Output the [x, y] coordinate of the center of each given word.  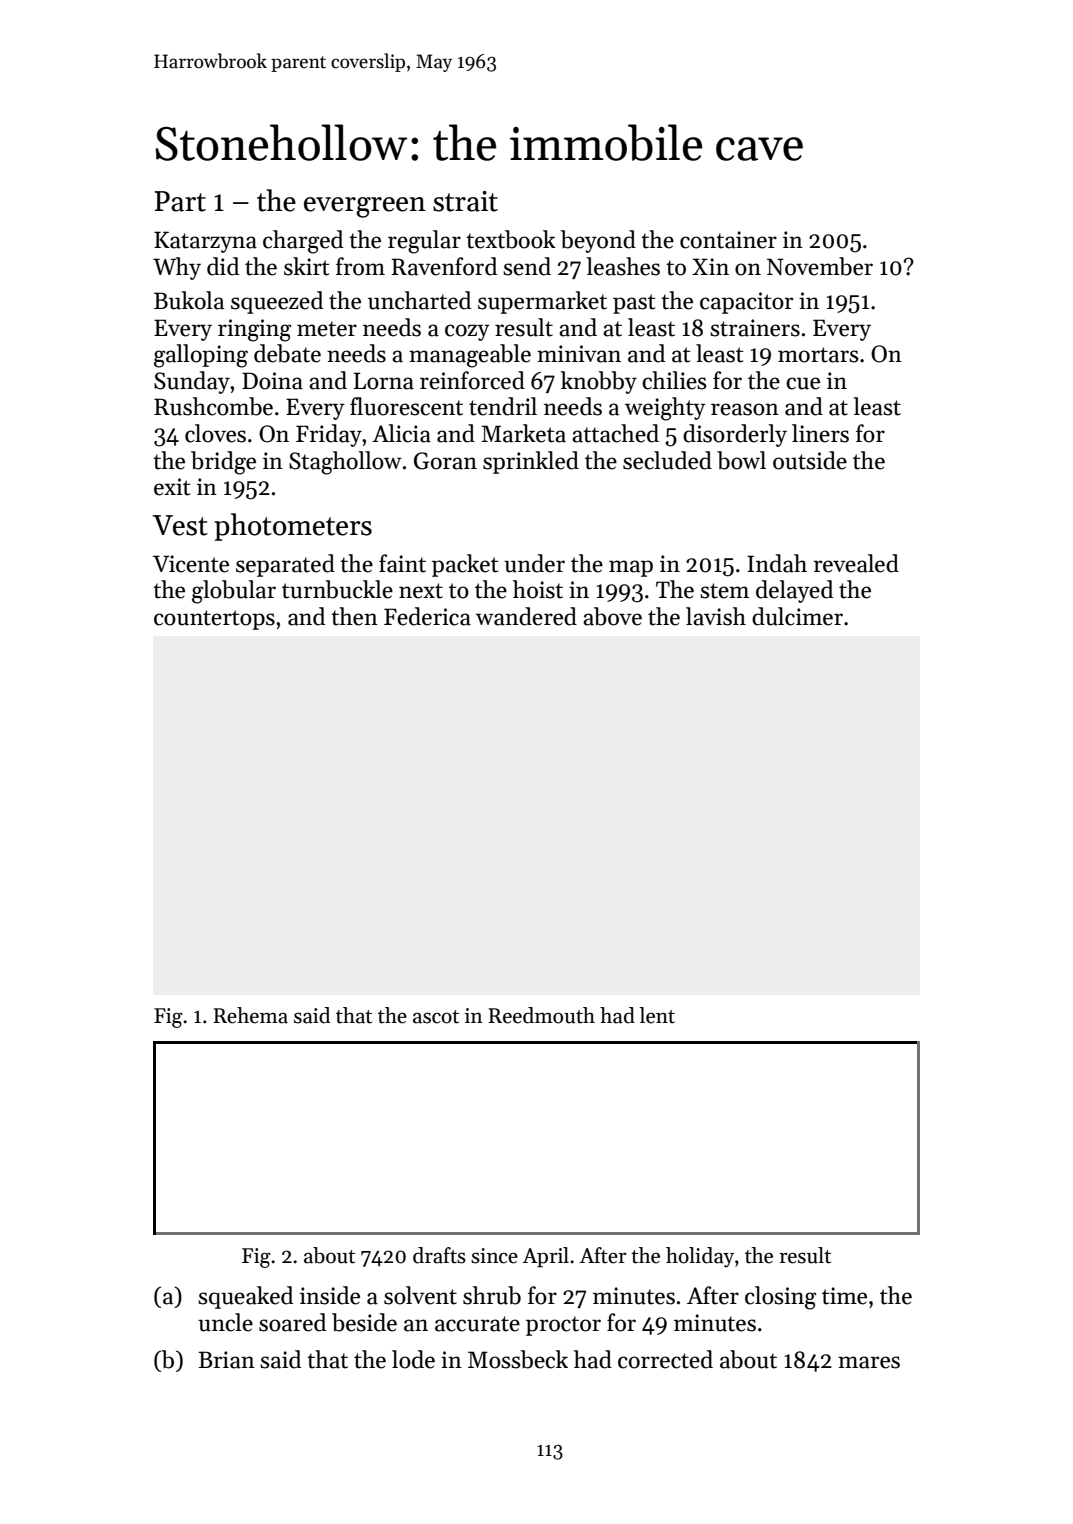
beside [364, 1322]
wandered [526, 616]
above [612, 616]
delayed [794, 591]
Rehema [250, 1015]
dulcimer [797, 616]
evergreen [365, 207]
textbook [511, 239]
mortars [818, 355]
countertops [214, 620]
